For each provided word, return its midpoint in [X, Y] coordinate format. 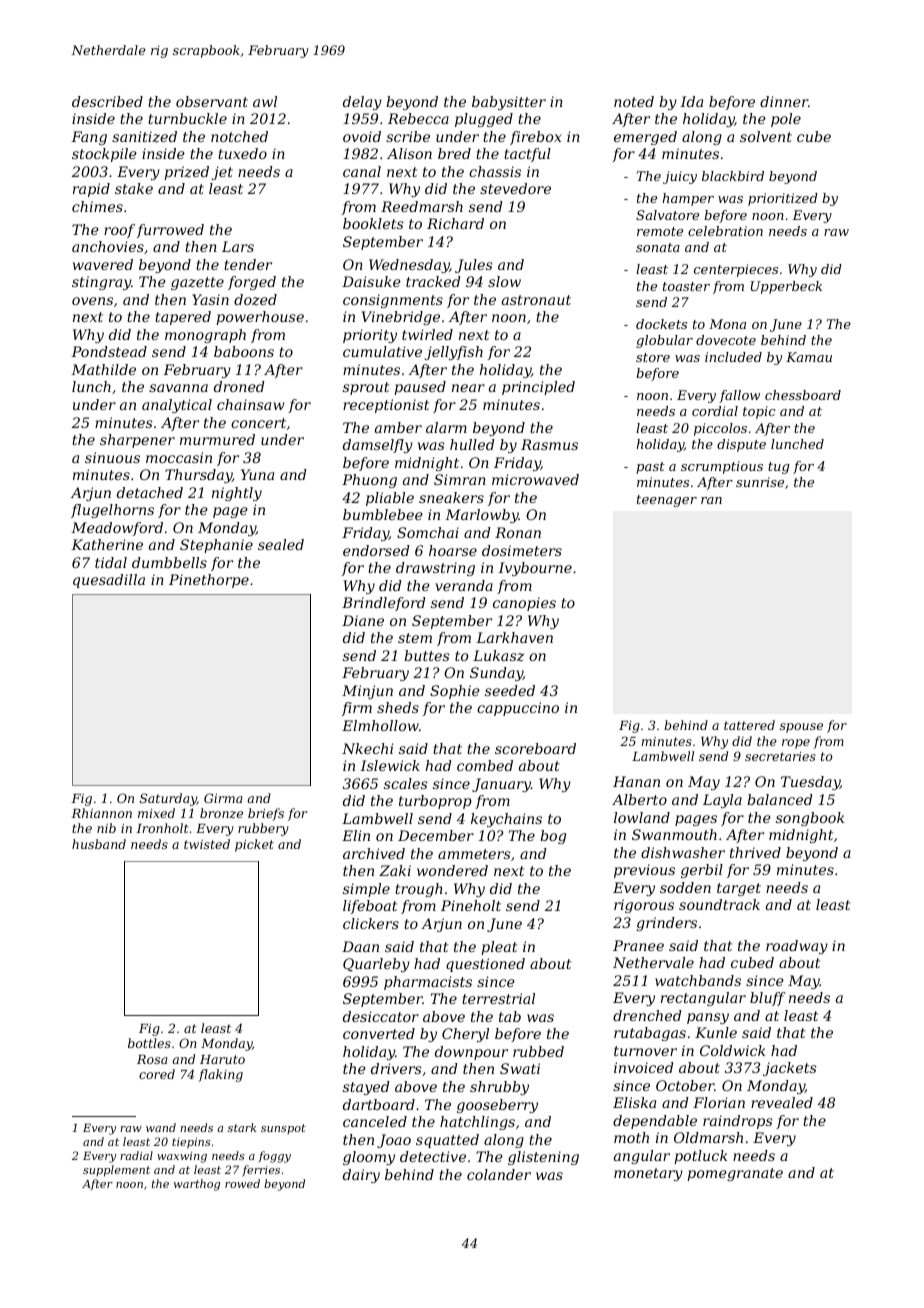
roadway [797, 947]
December [436, 835]
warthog [197, 1185]
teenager [667, 501]
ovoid [362, 136]
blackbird [733, 176]
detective [433, 1156]
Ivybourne [535, 569]
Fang [89, 138]
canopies [524, 604]
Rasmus [549, 444]
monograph [205, 336]
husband [99, 844]
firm [357, 709]
